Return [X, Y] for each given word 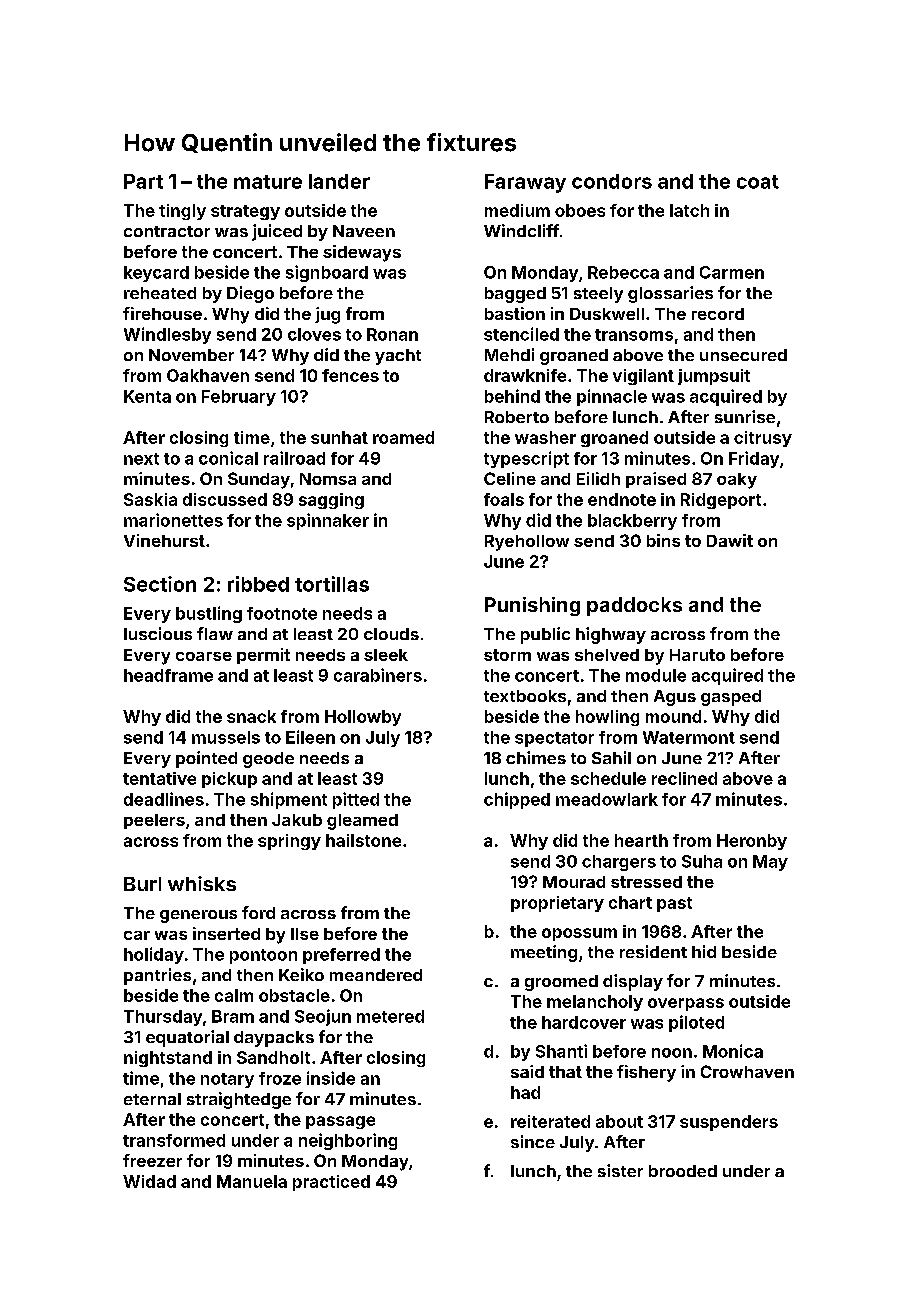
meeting [544, 953]
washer [545, 437]
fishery [646, 1073]
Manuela [252, 1181]
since [533, 1141]
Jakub [297, 820]
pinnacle [612, 397]
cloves [314, 334]
